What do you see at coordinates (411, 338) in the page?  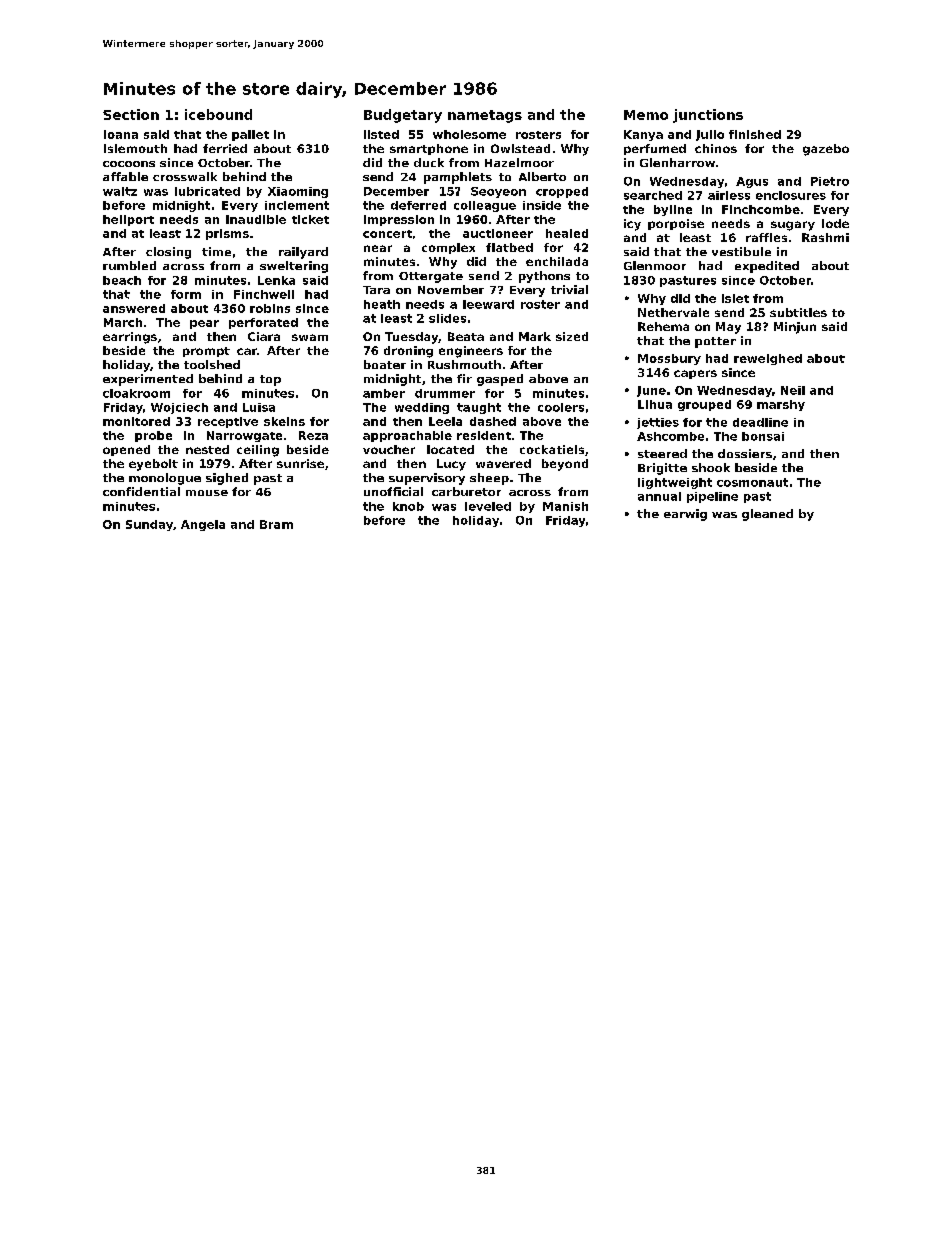 I see `Tuesday` at bounding box center [411, 338].
